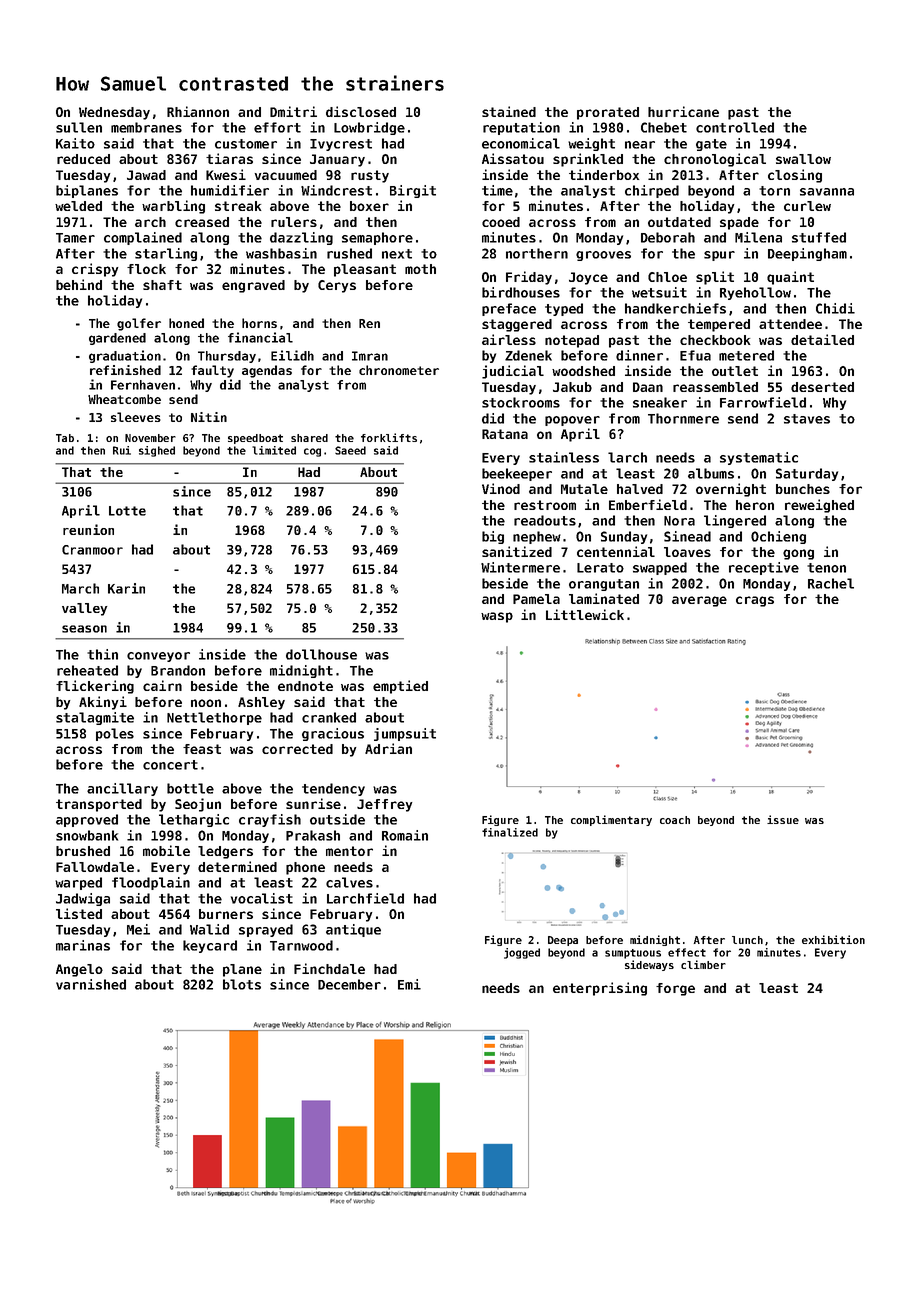 This page has width=924, height=1308. What do you see at coordinates (229, 158) in the page?
I see `tiaras` at bounding box center [229, 158].
